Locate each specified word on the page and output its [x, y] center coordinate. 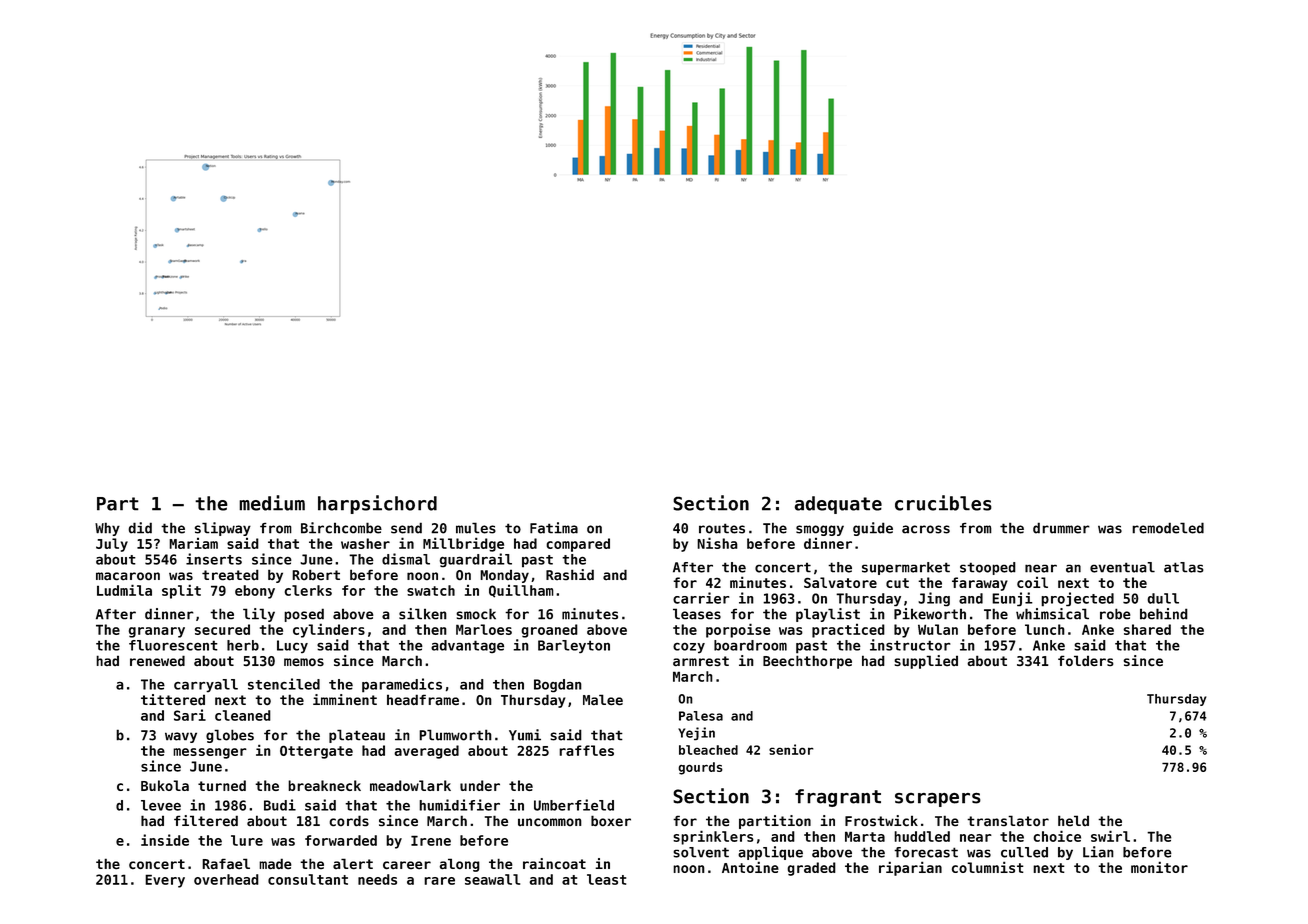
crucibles [943, 503]
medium [272, 503]
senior [791, 749]
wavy [181, 737]
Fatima [554, 528]
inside [165, 840]
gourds [700, 768]
